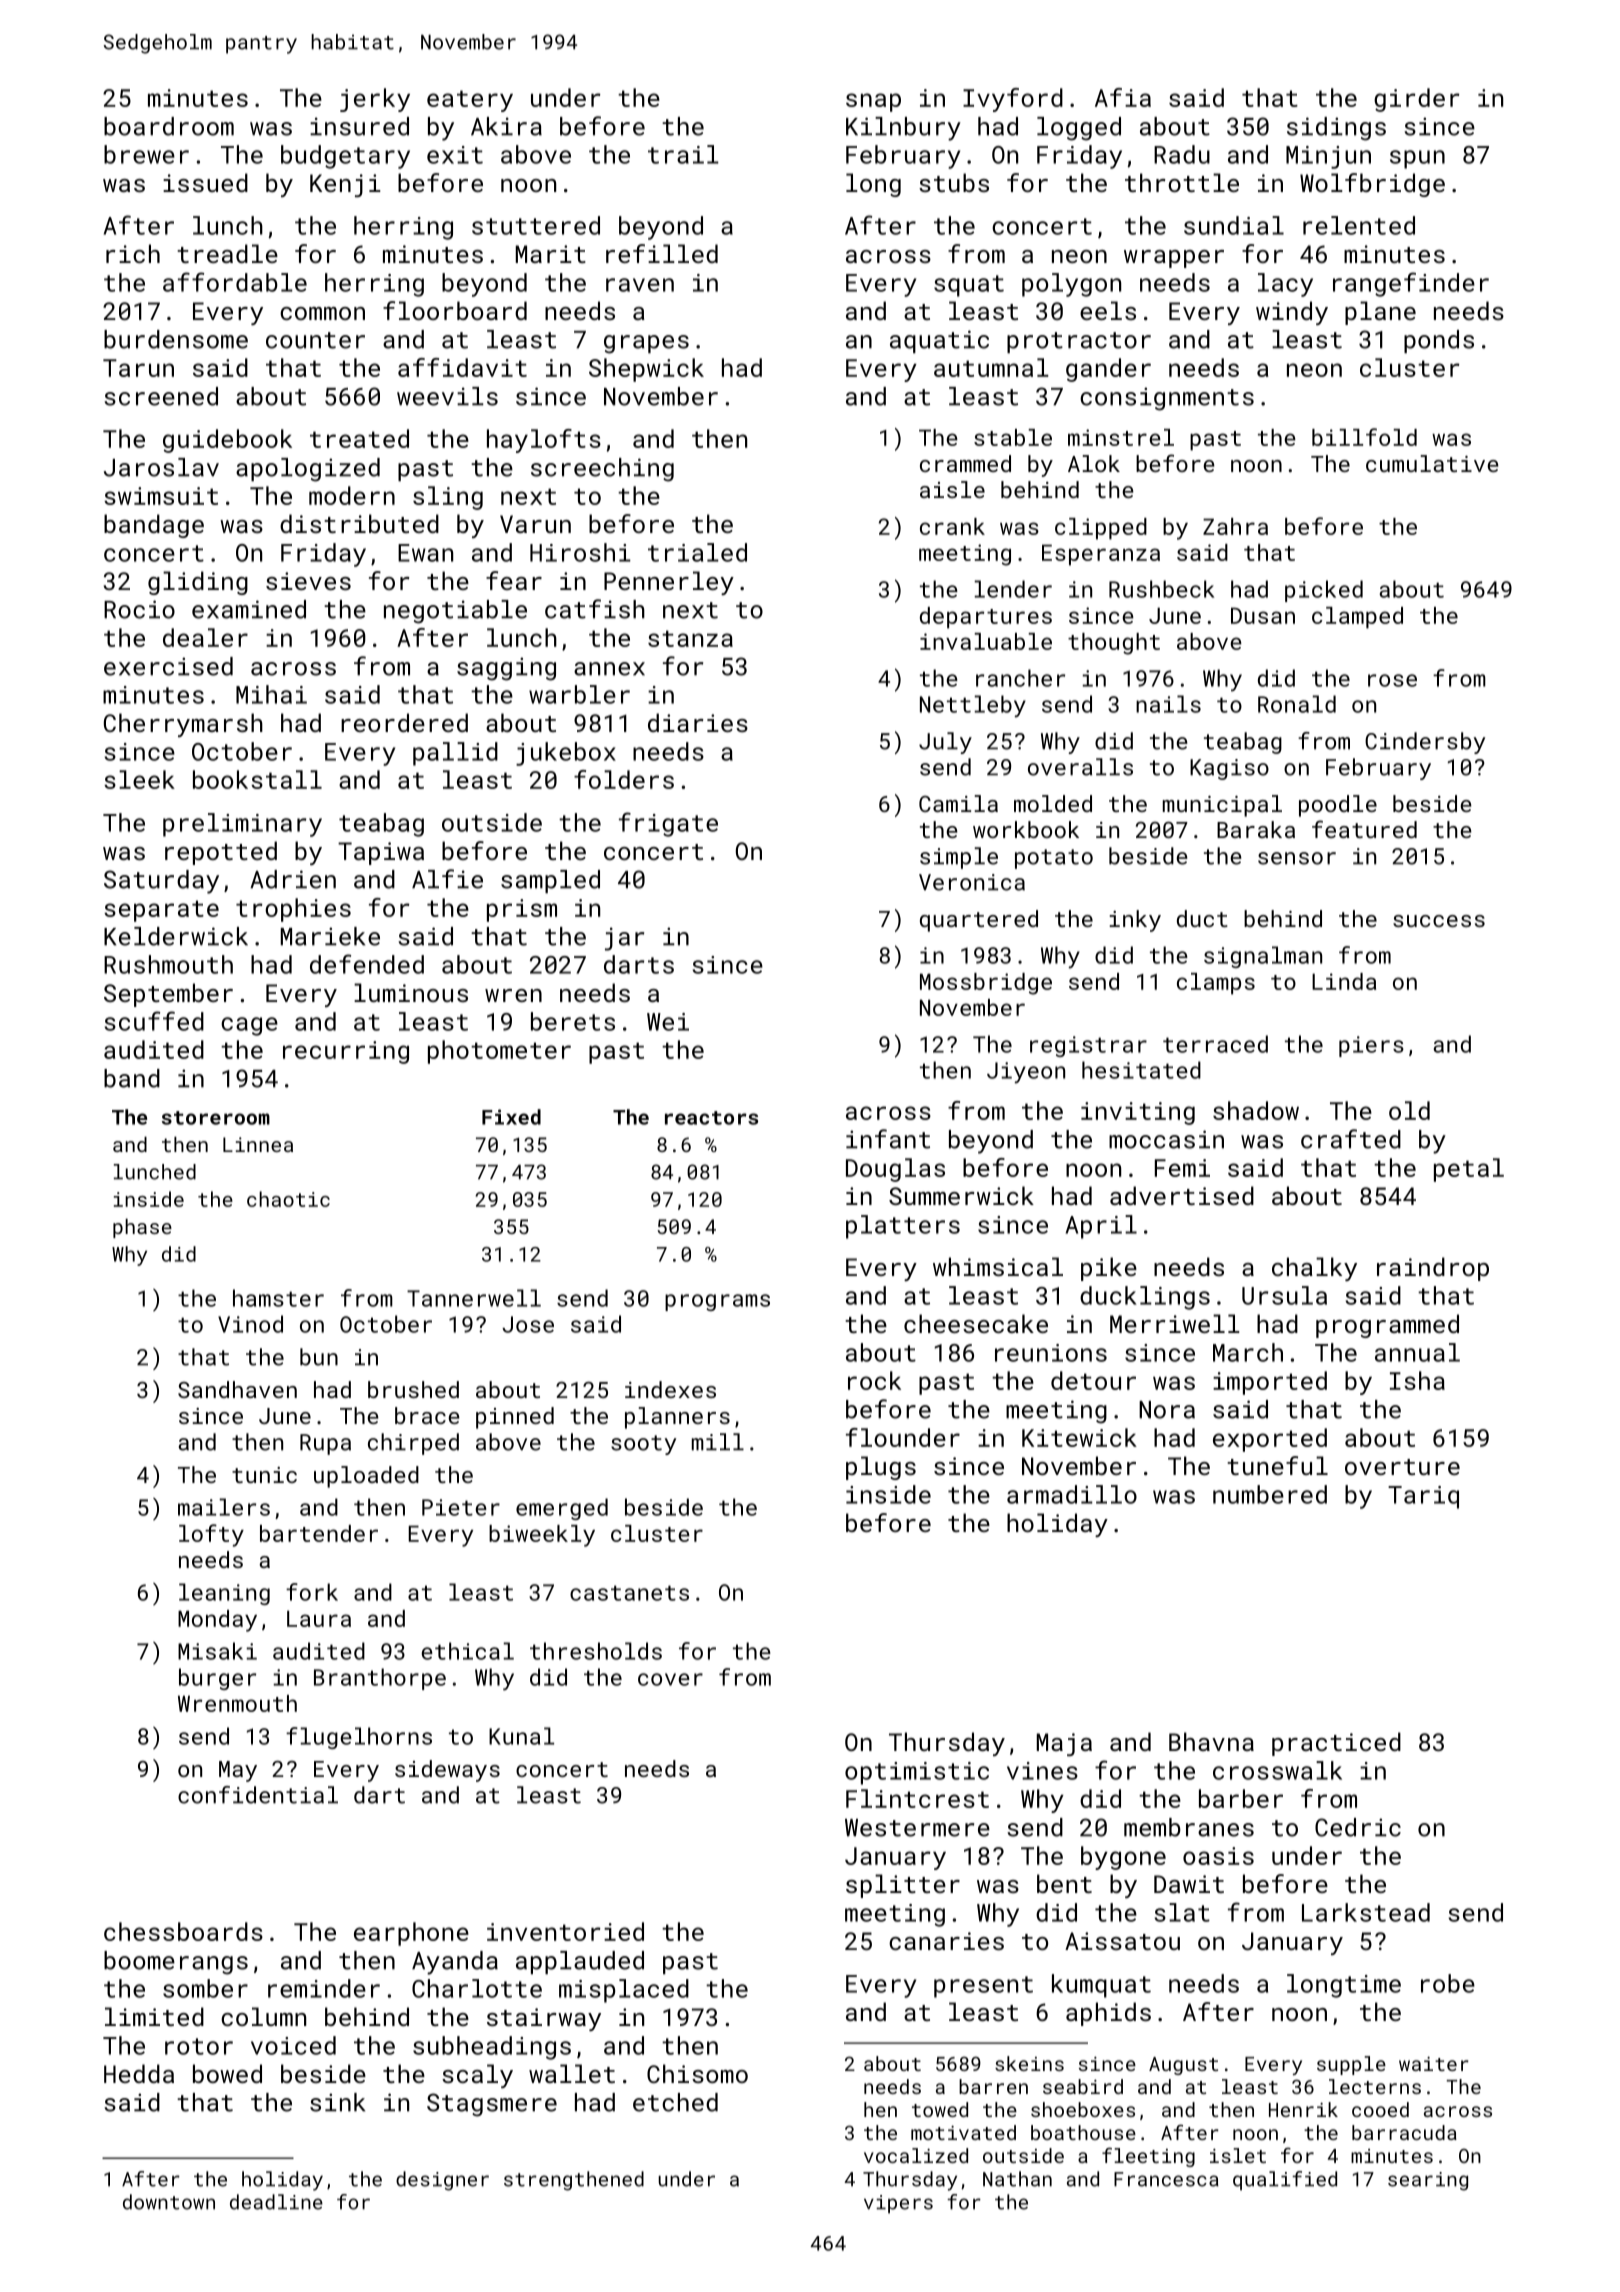 The width and height of the page is (1620, 2292). What do you see at coordinates (474, 1298) in the page?
I see `Tannerwell` at bounding box center [474, 1298].
